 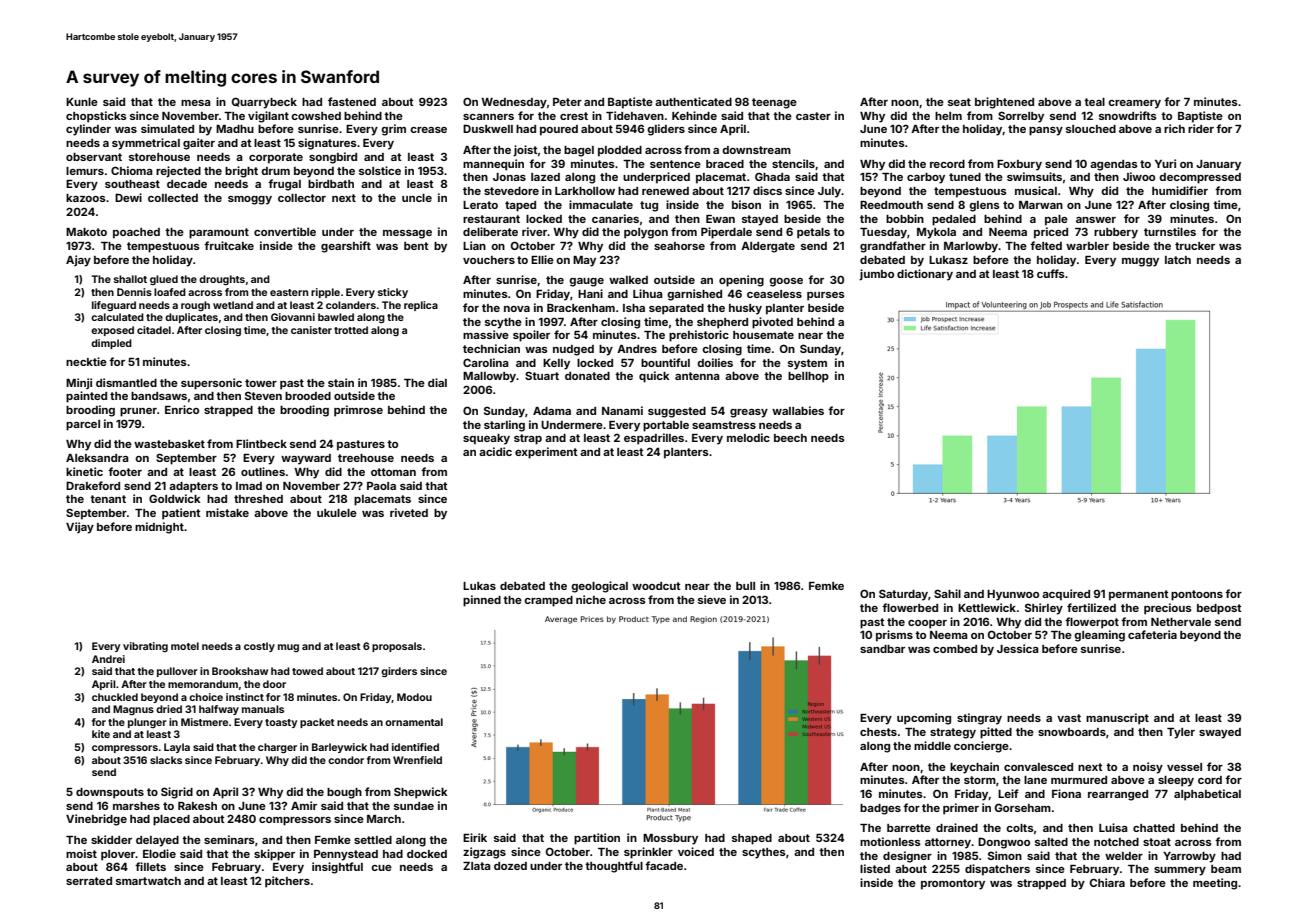 What do you see at coordinates (948, 116) in the screenshot?
I see `helm` at bounding box center [948, 116].
